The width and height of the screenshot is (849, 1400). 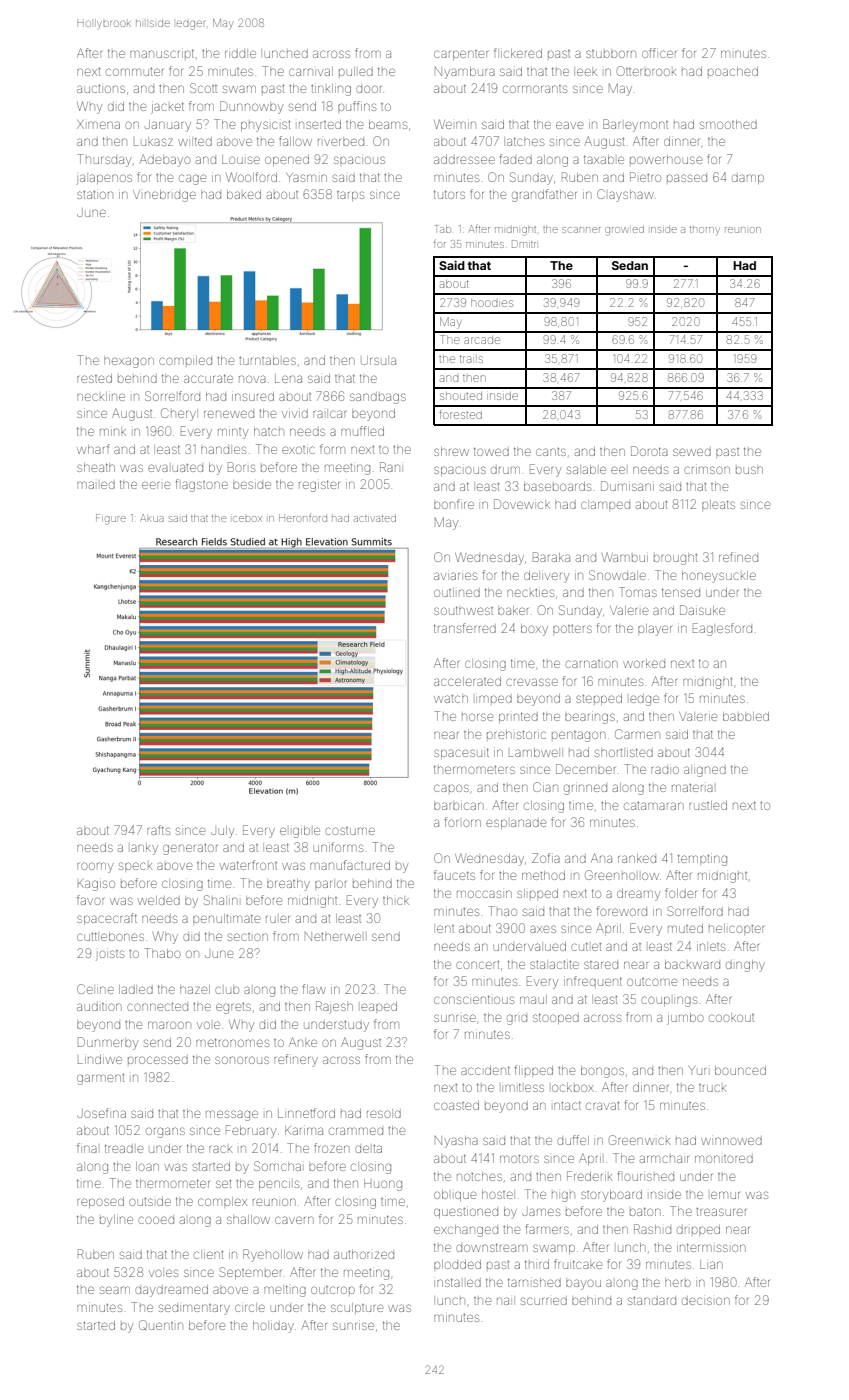 What do you see at coordinates (518, 53) in the screenshot?
I see `flickered` at bounding box center [518, 53].
